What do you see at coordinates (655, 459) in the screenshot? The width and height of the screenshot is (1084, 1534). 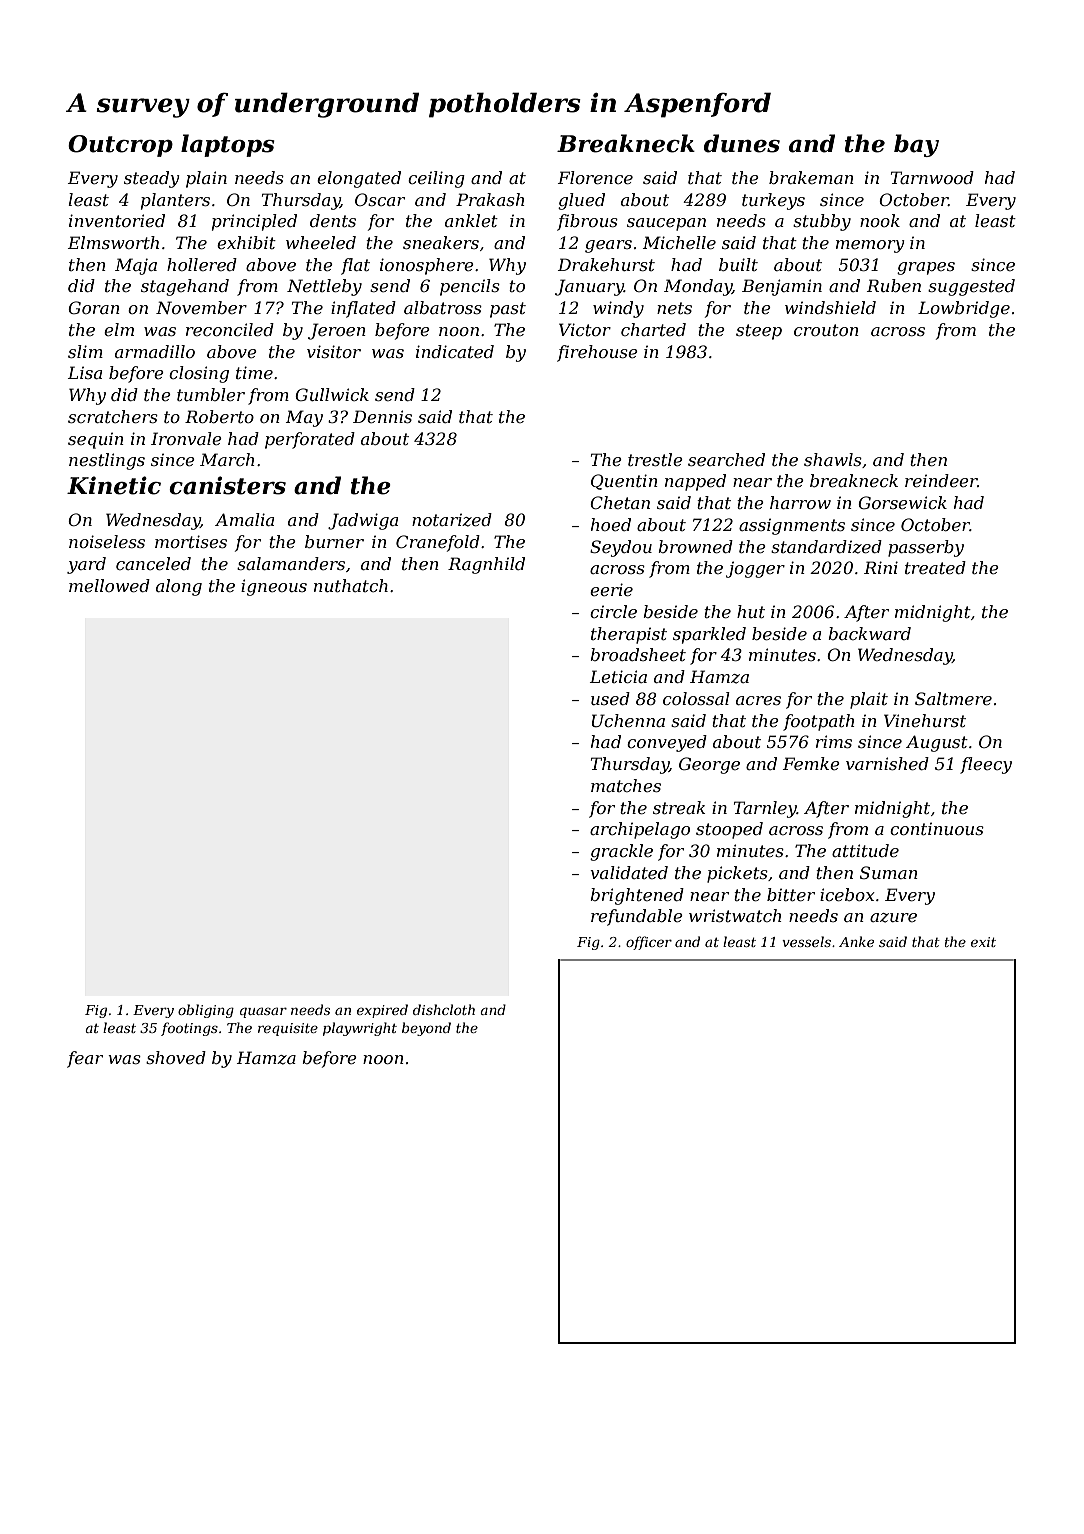 I see `trestle` at bounding box center [655, 459].
